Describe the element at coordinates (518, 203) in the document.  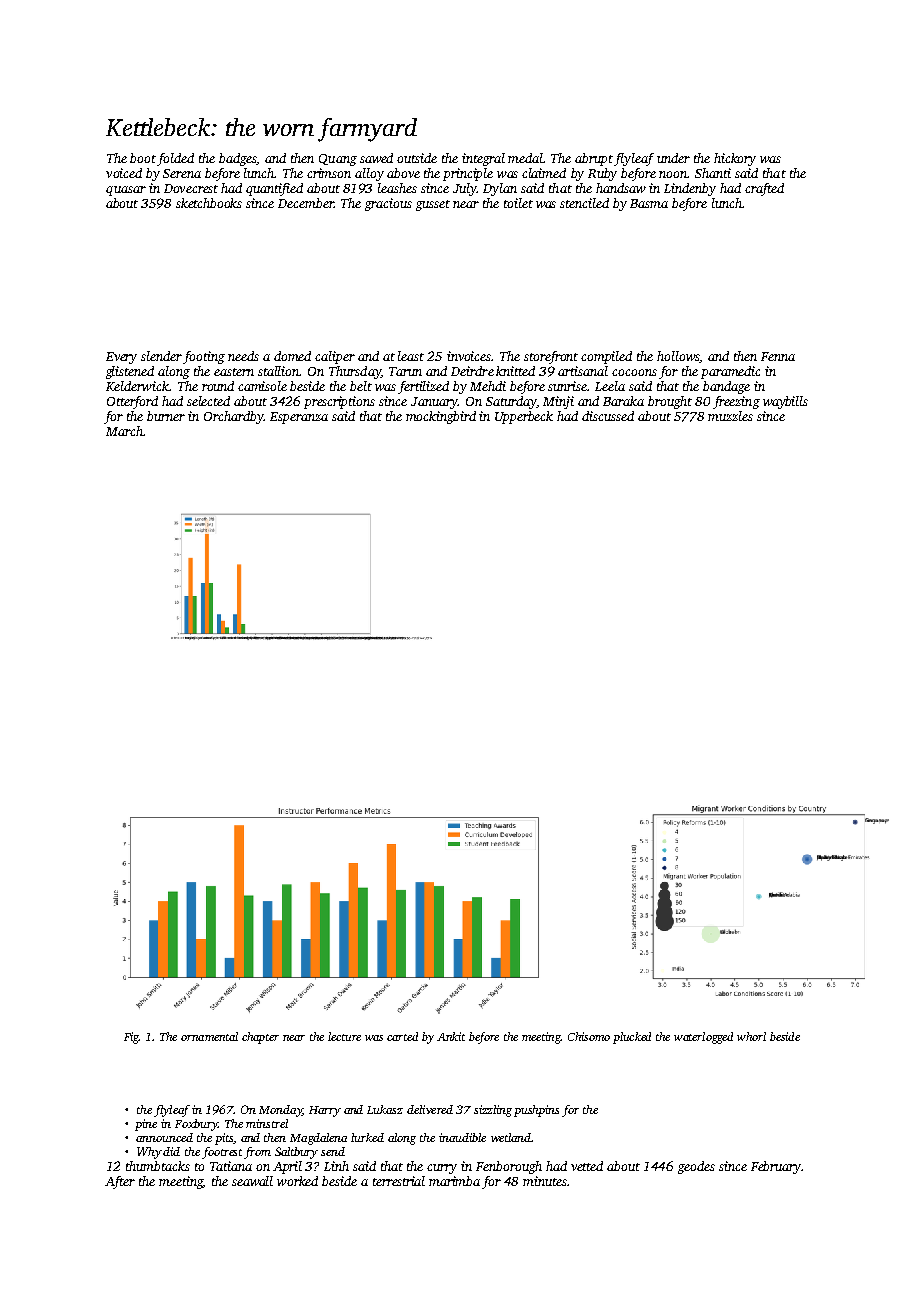
I see `toilet` at that location.
